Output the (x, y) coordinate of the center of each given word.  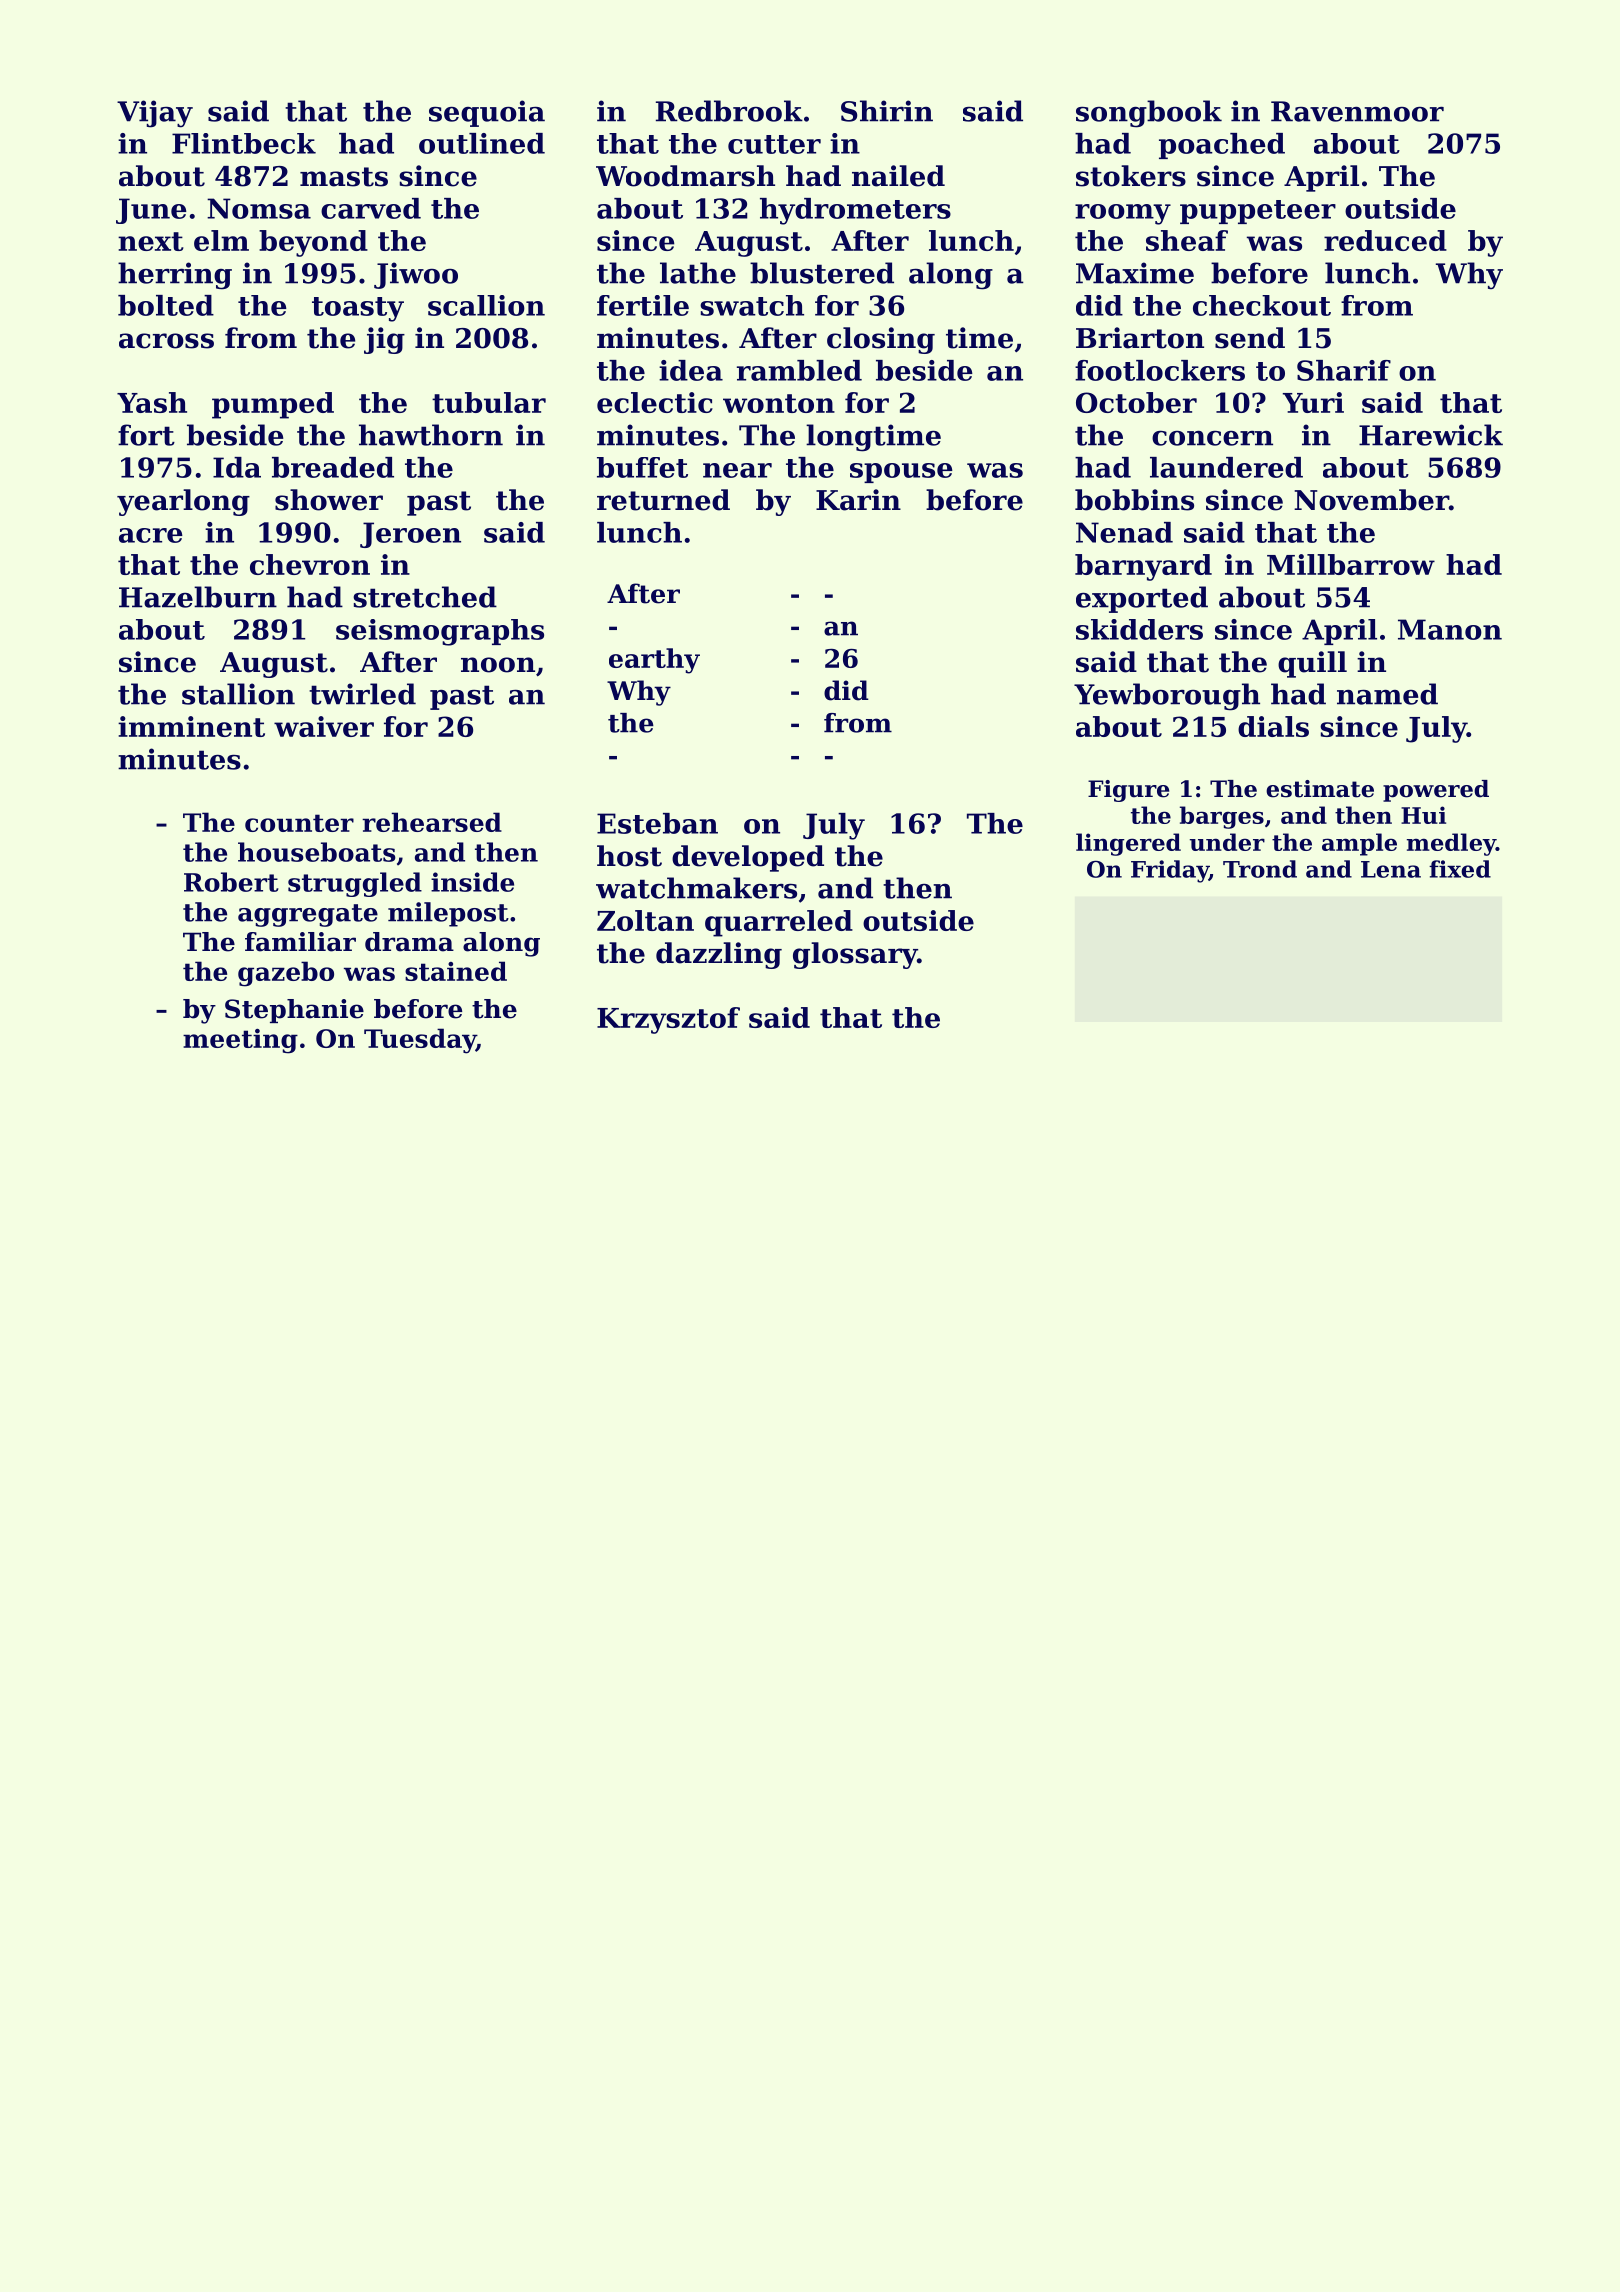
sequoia (487, 113)
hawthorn (431, 435)
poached (1222, 146)
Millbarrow (1351, 564)
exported (1142, 599)
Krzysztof (668, 1020)
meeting (240, 1041)
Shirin (887, 111)
